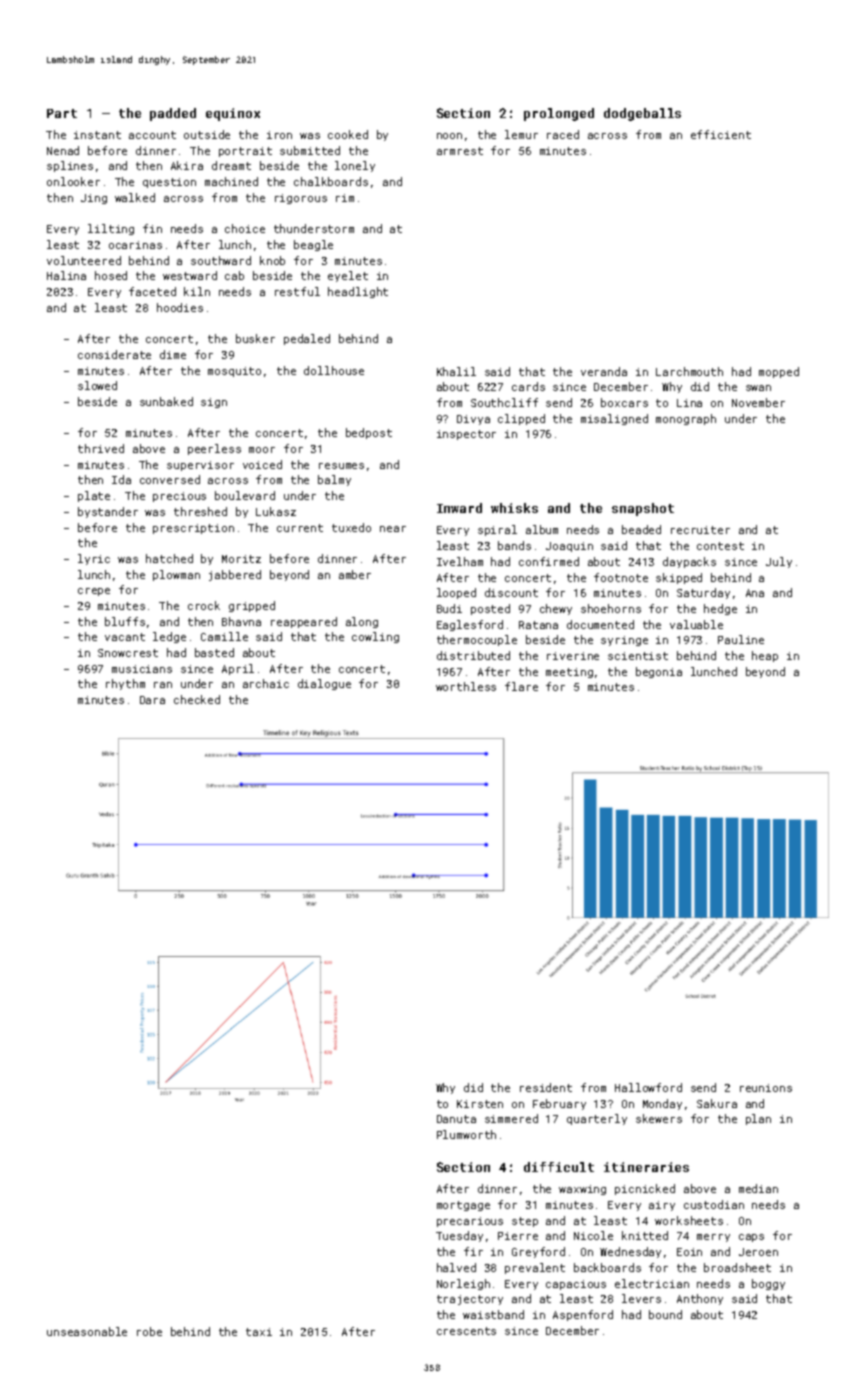  I want to click on worthless, so click(466, 686).
